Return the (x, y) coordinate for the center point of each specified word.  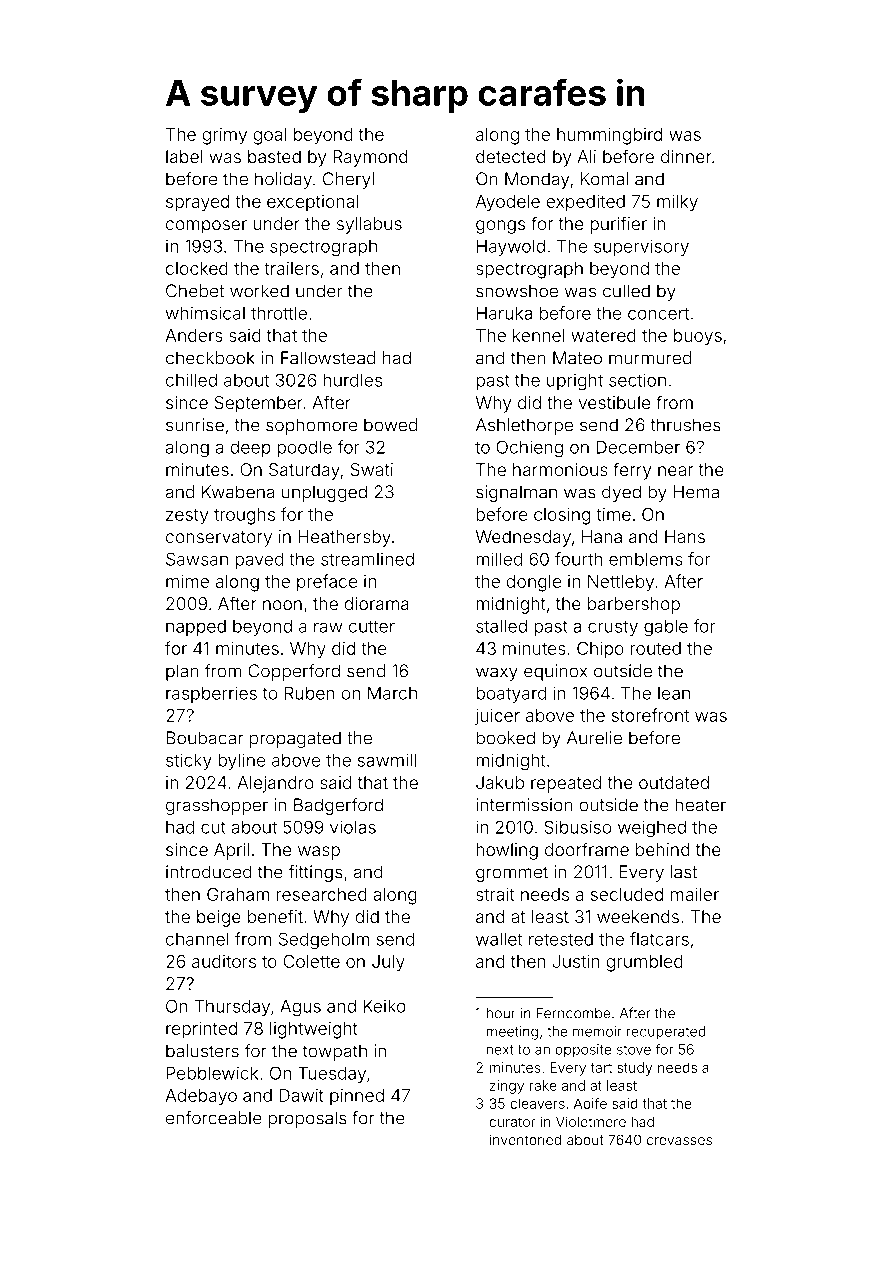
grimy (224, 136)
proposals (307, 1119)
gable (666, 628)
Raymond (370, 158)
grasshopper (217, 806)
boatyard (511, 694)
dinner (686, 156)
